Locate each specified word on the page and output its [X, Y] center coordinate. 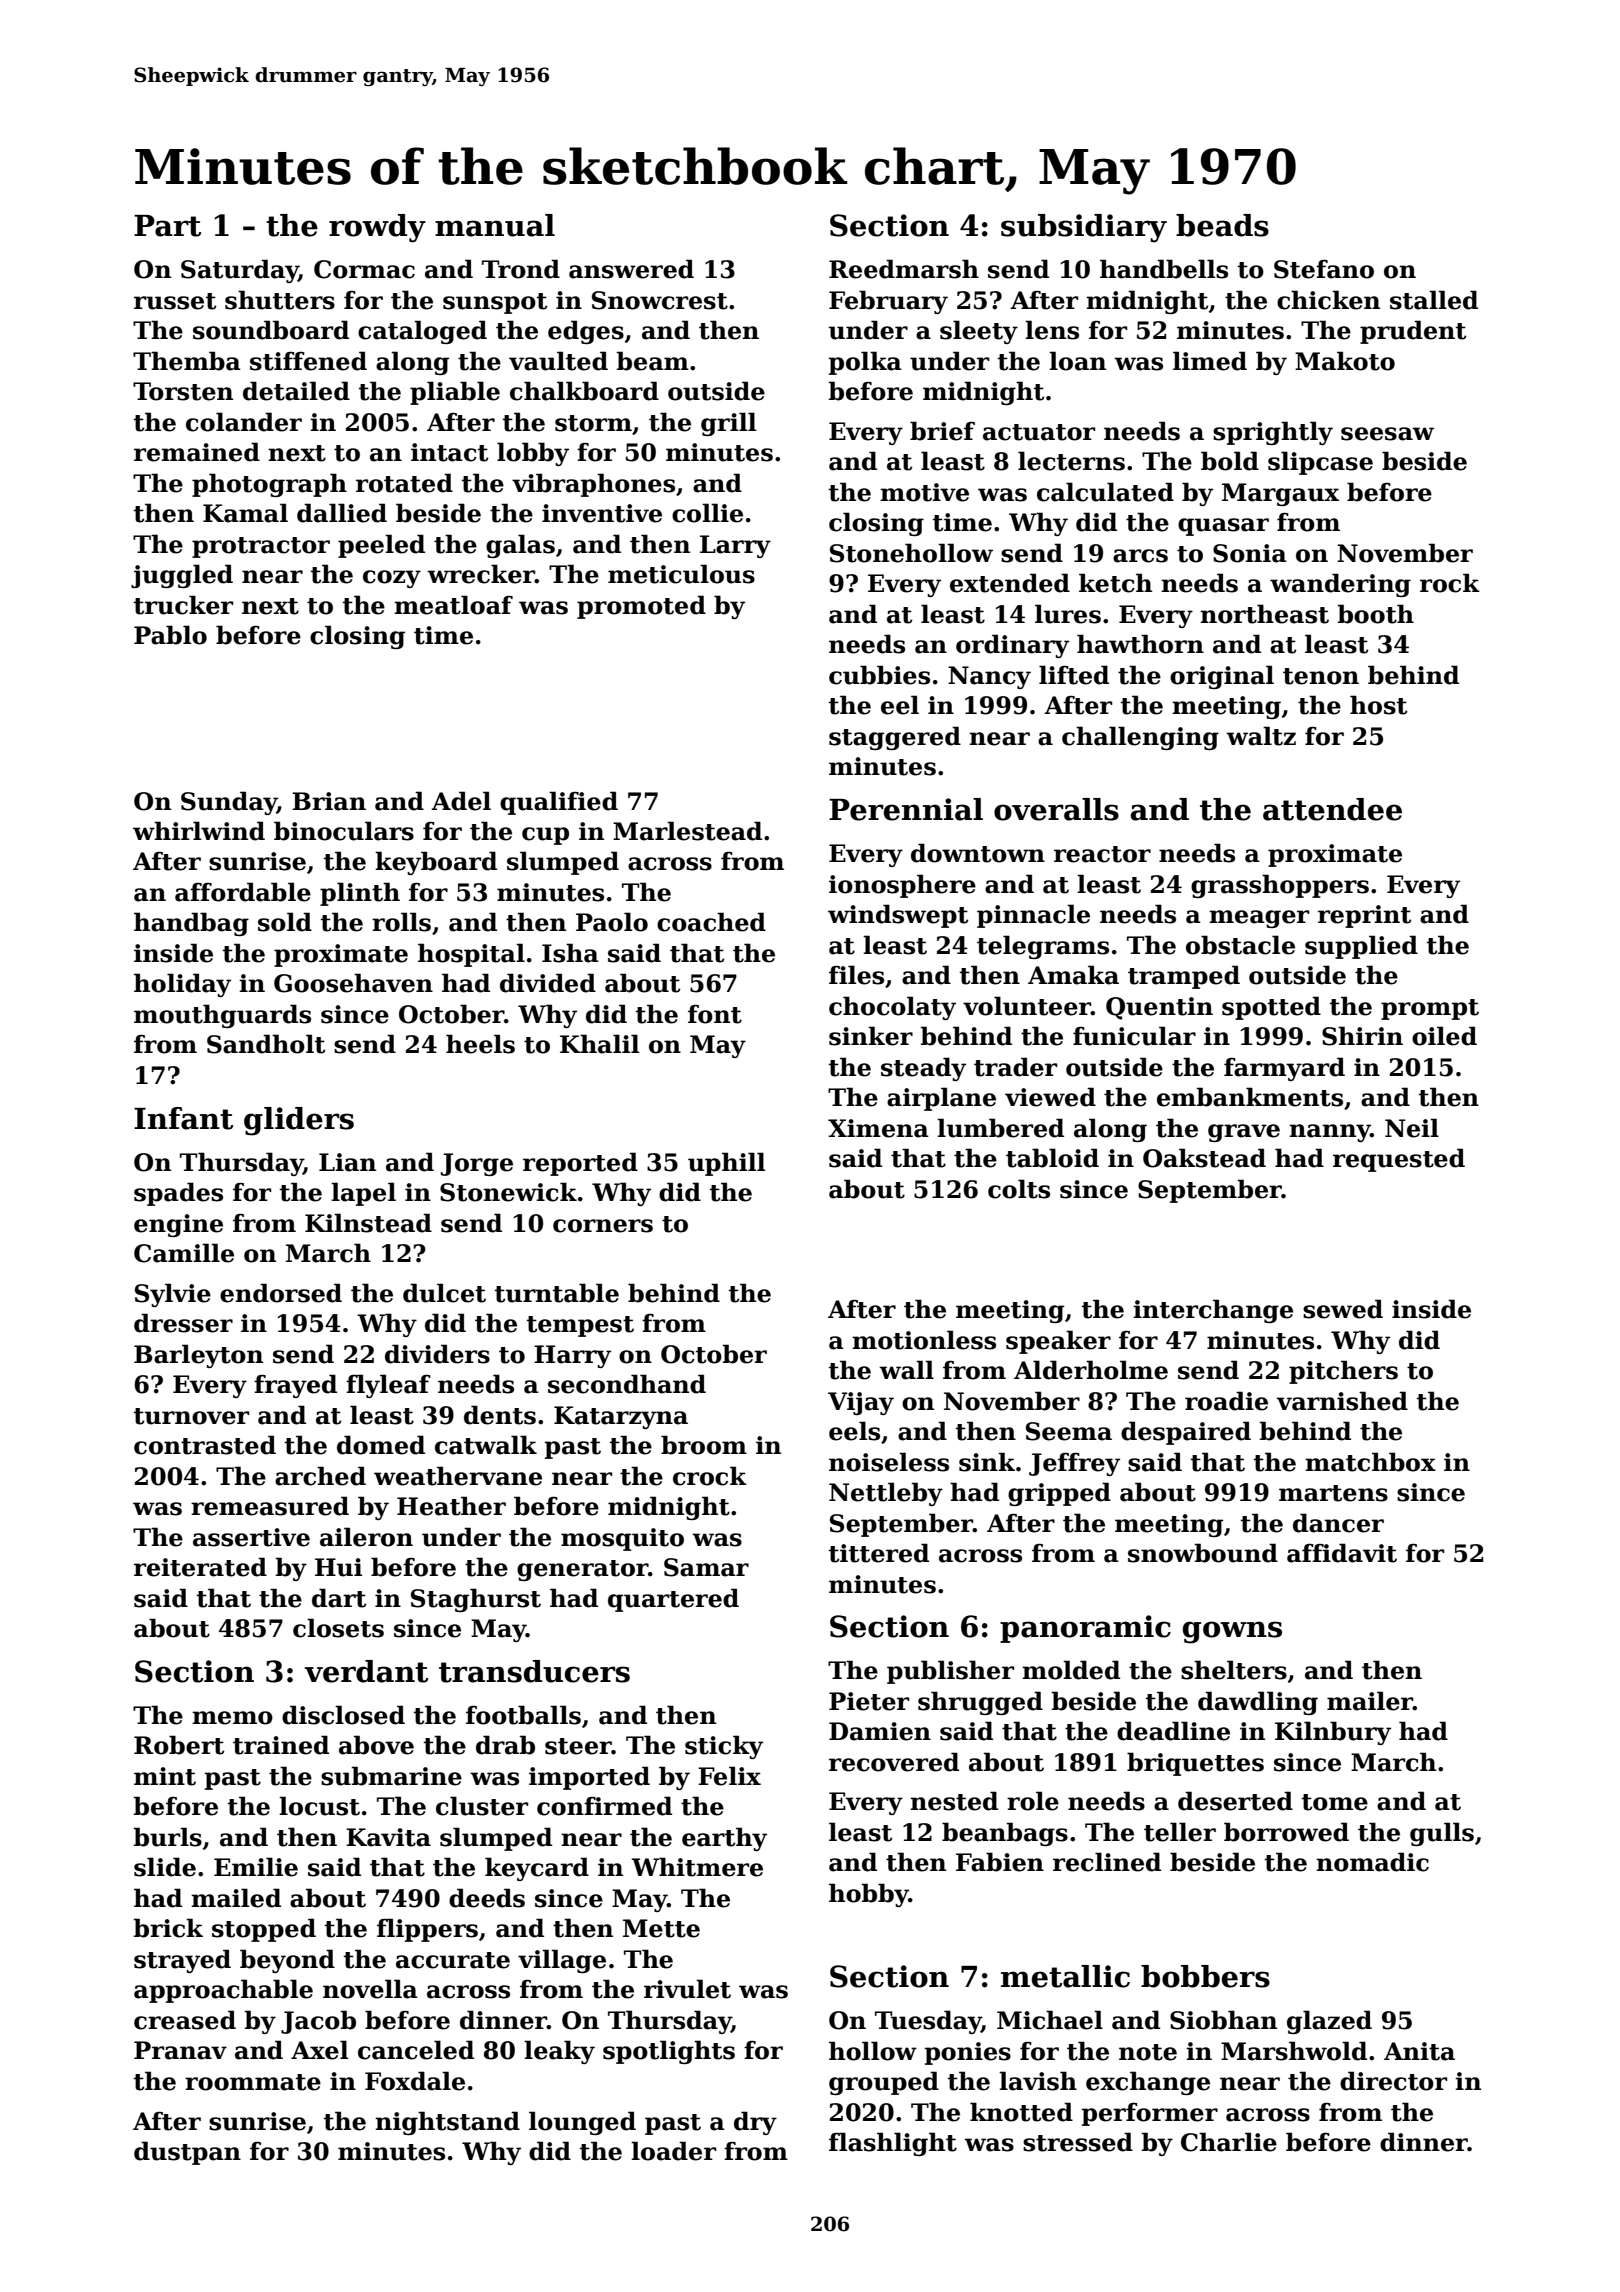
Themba [187, 361]
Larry [735, 546]
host [1378, 705]
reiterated [200, 1567]
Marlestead [687, 831]
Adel [461, 801]
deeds [487, 1898]
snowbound [1203, 1553]
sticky [724, 1747]
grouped [884, 2083]
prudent [1413, 332]
